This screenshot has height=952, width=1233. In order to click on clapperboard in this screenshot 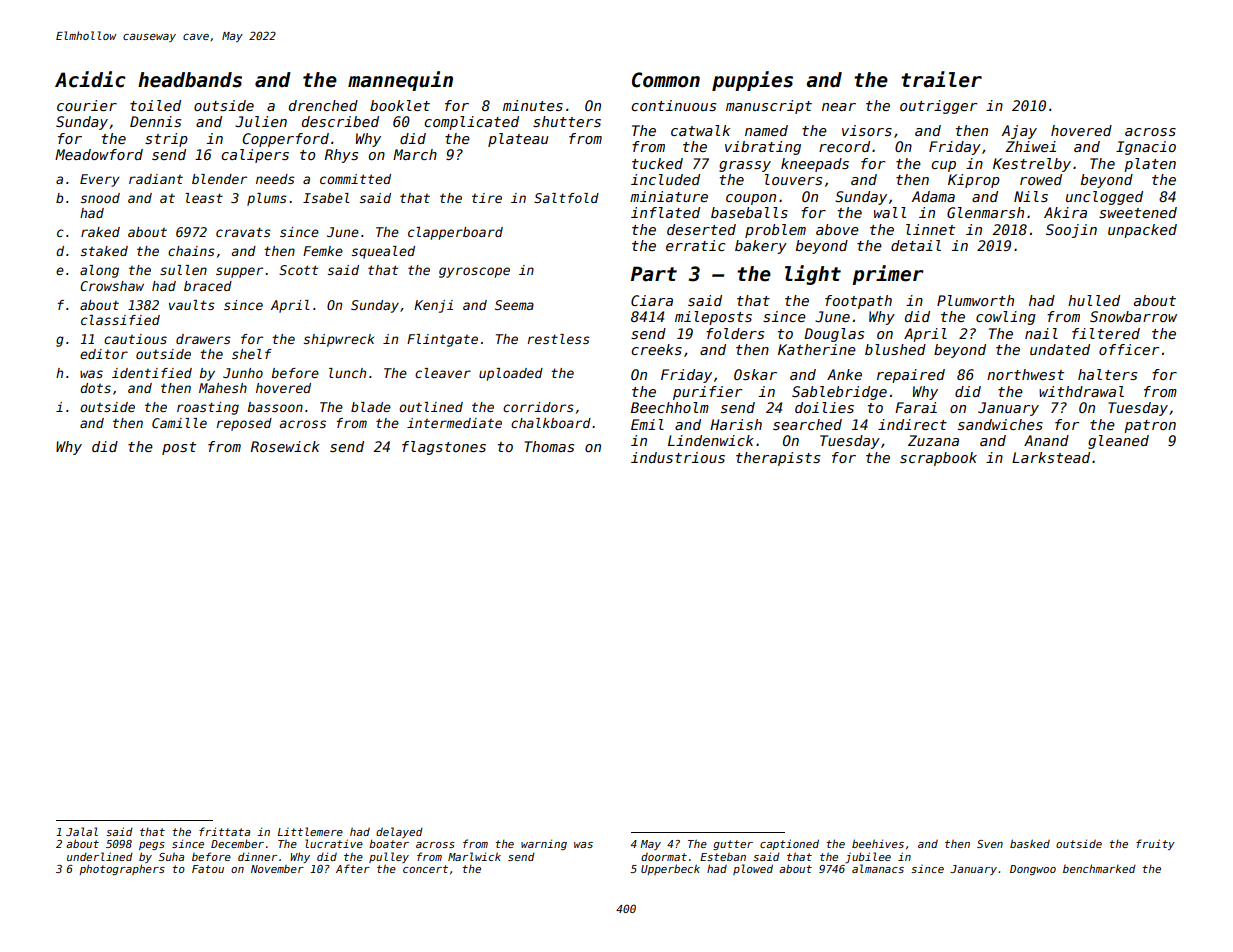, I will do `click(455, 233)`.
